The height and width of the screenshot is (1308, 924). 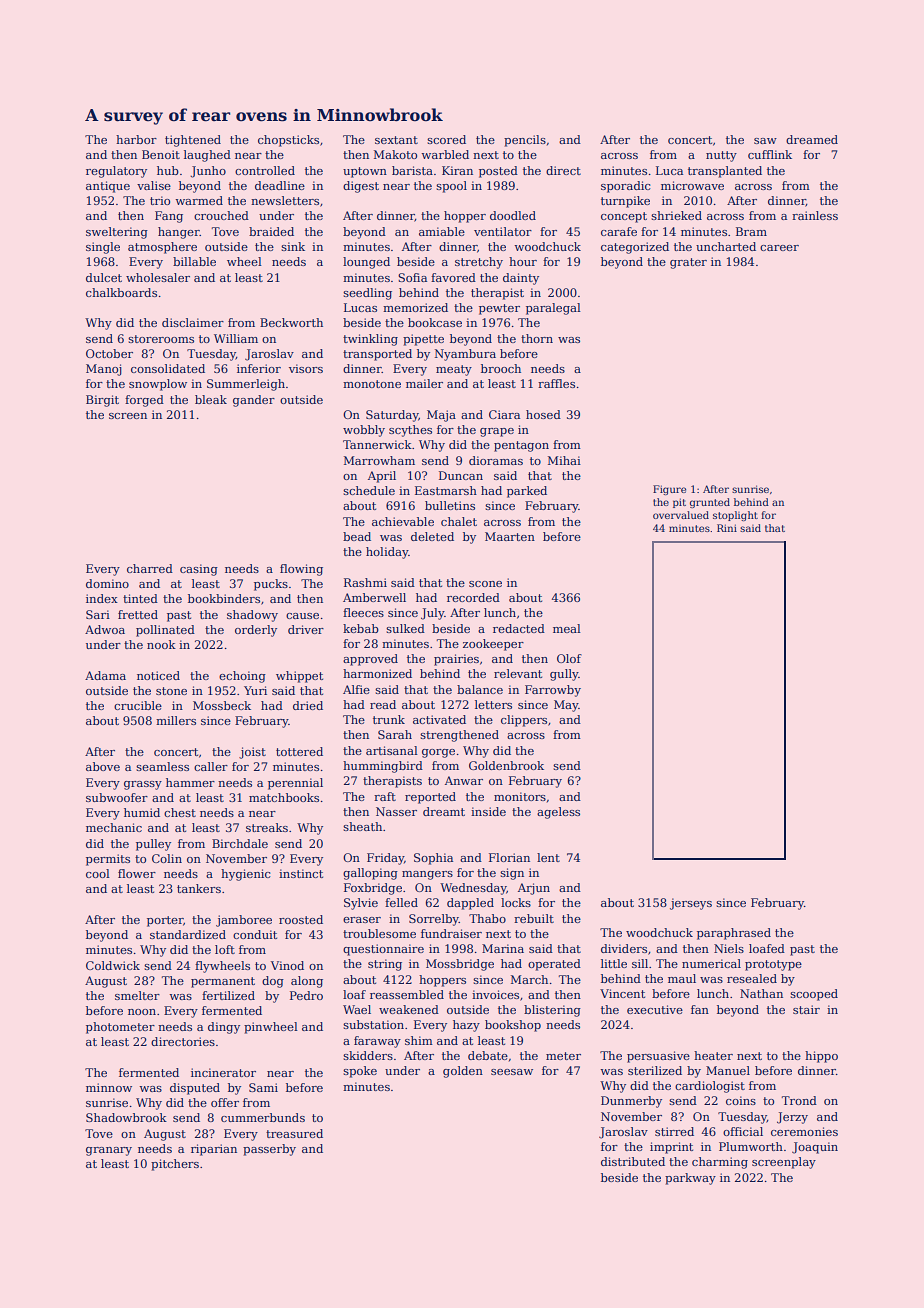 I want to click on Arjun, so click(x=534, y=889).
